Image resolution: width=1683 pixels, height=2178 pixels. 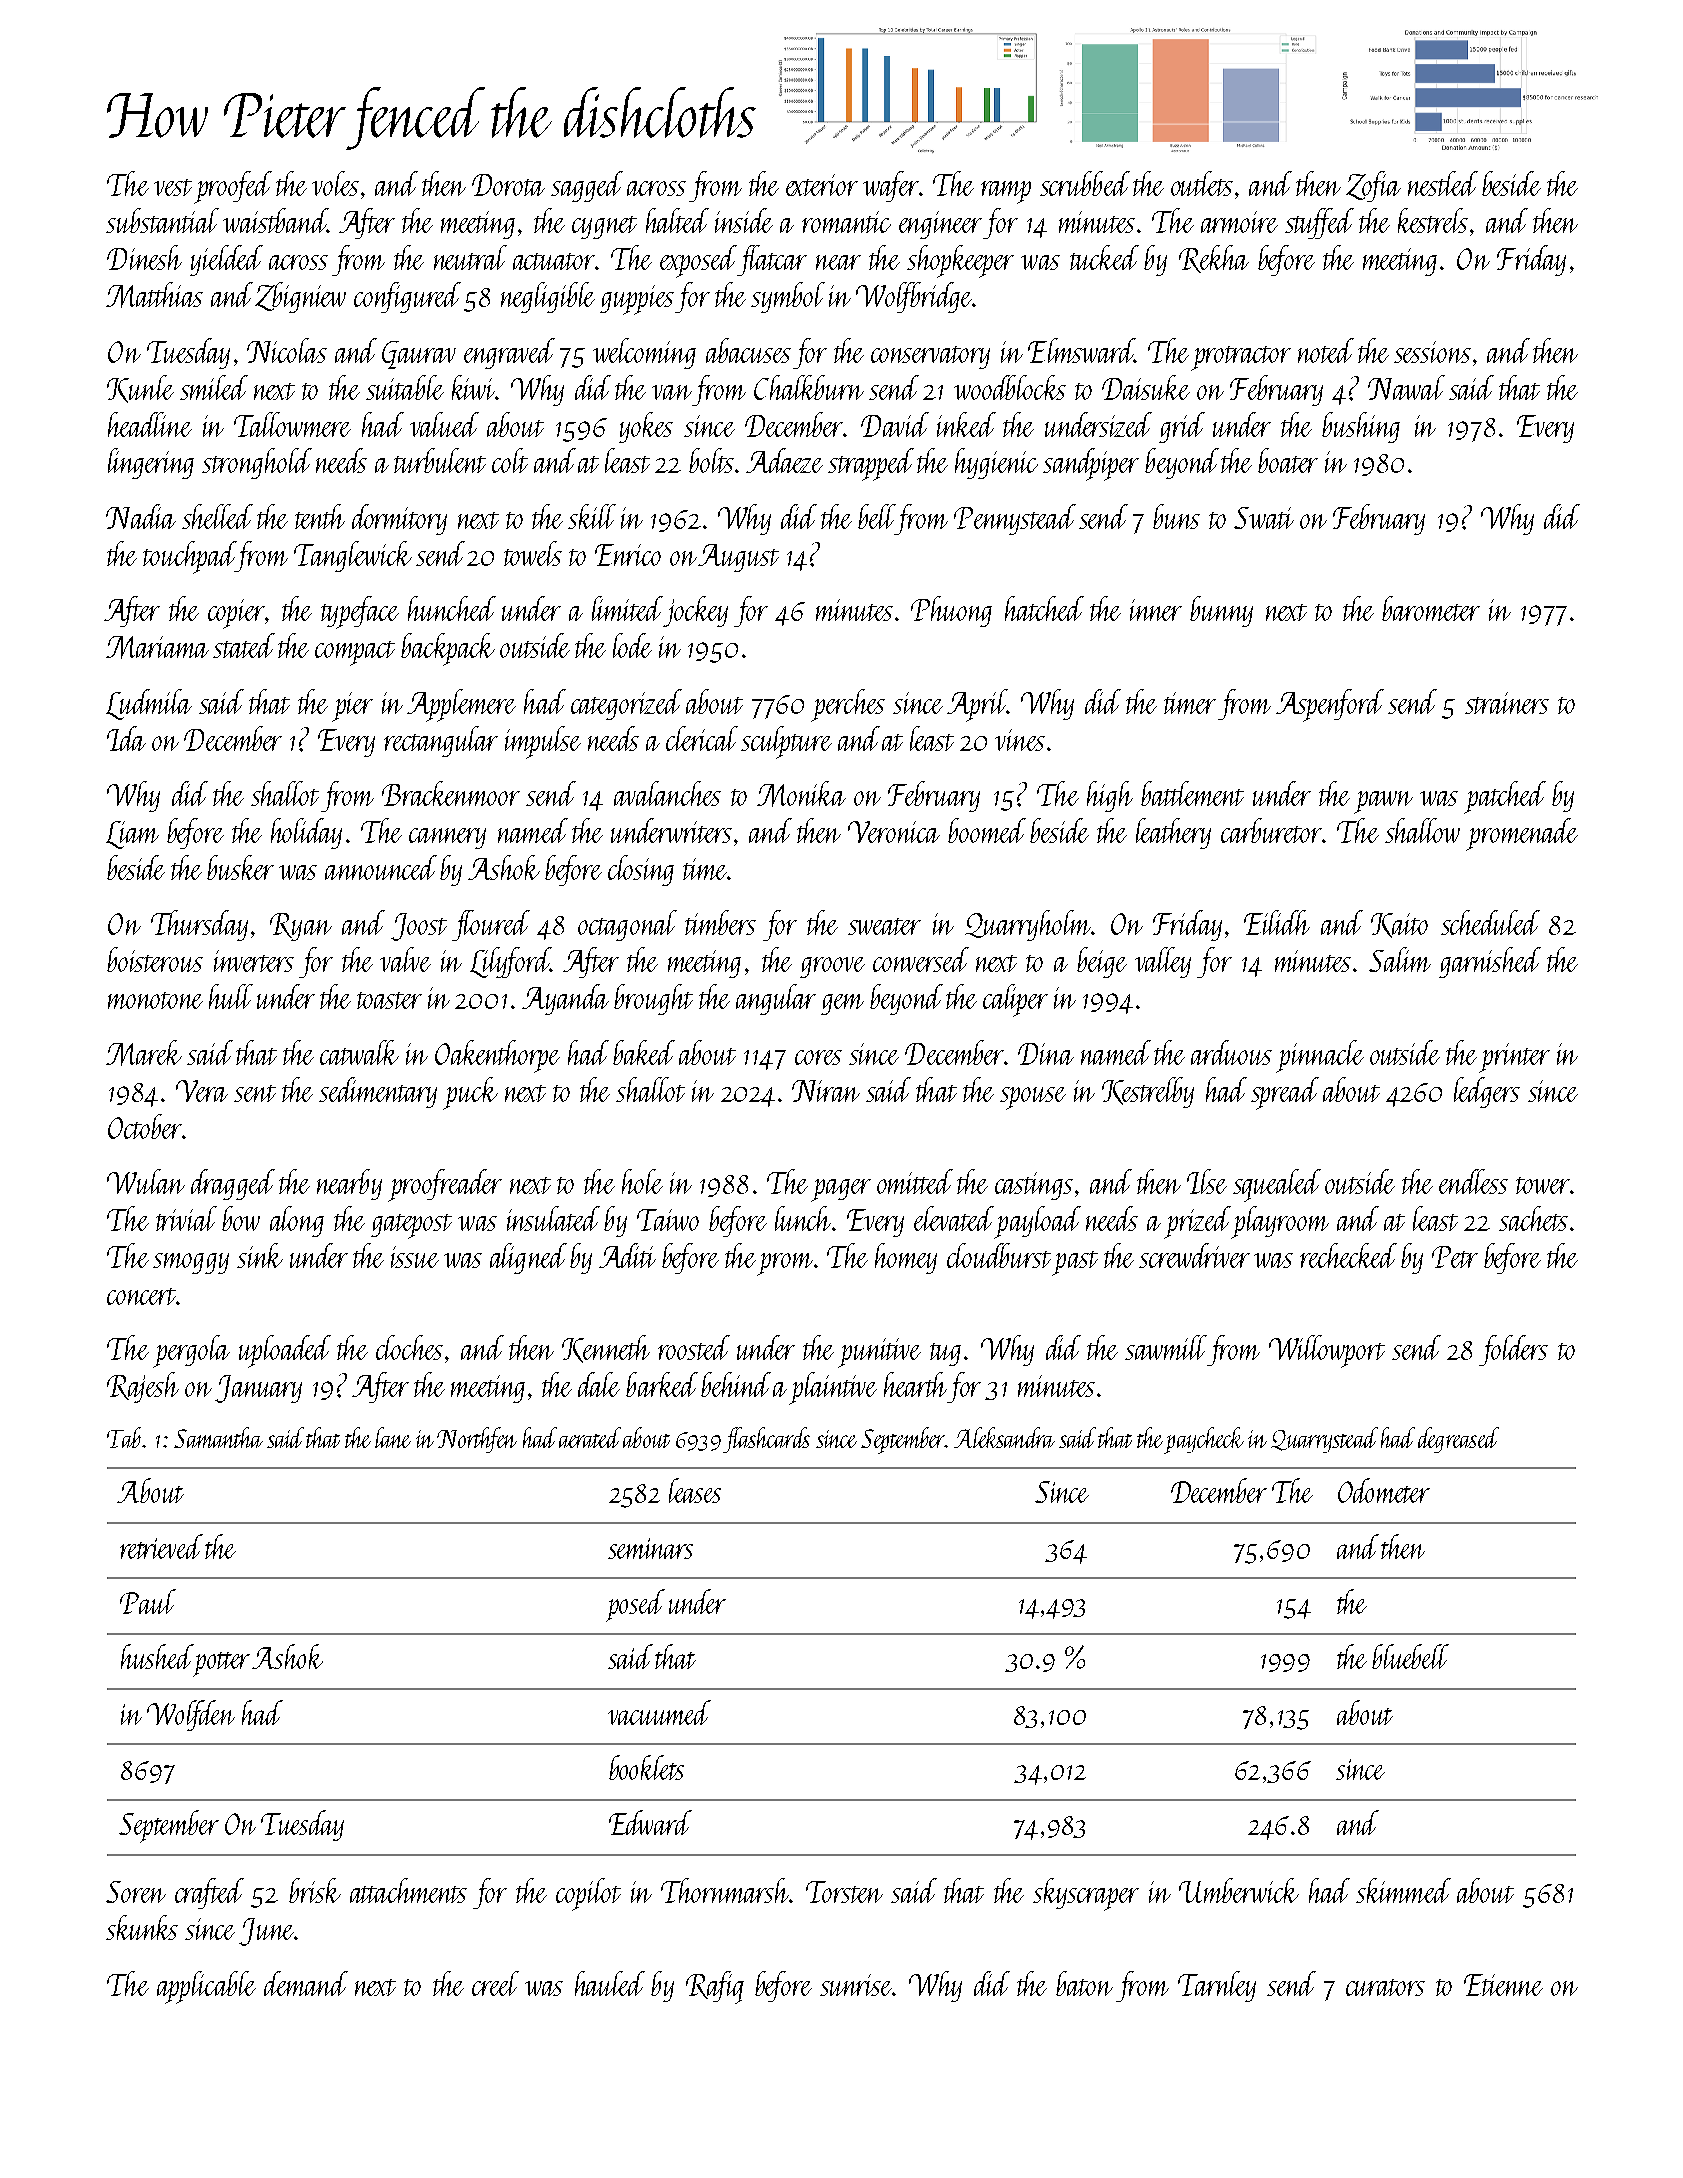 What do you see at coordinates (146, 1181) in the screenshot?
I see `Wulan` at bounding box center [146, 1181].
